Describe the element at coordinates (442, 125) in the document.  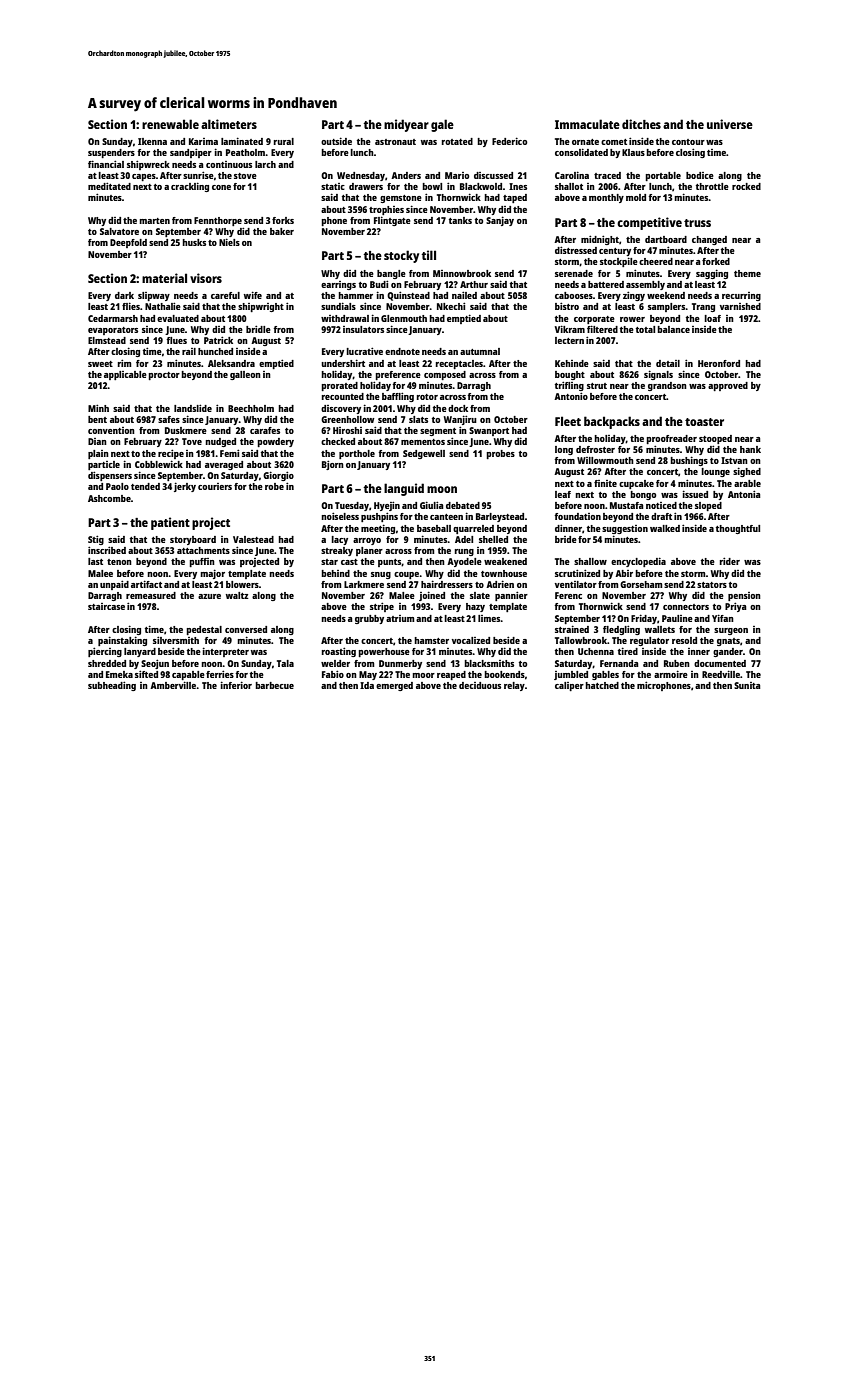
I see `gale` at that location.
